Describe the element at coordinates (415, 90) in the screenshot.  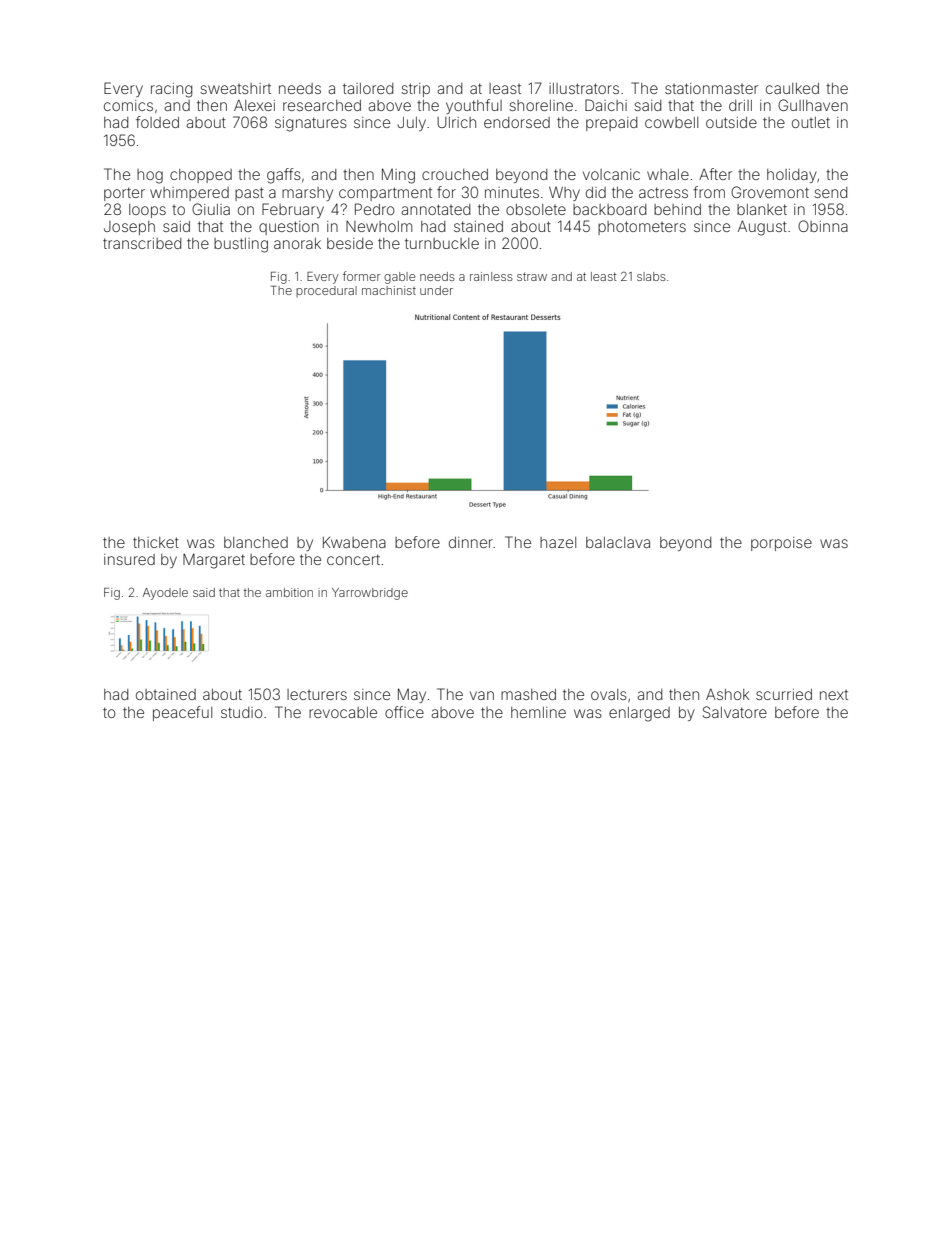
I see `strip` at that location.
